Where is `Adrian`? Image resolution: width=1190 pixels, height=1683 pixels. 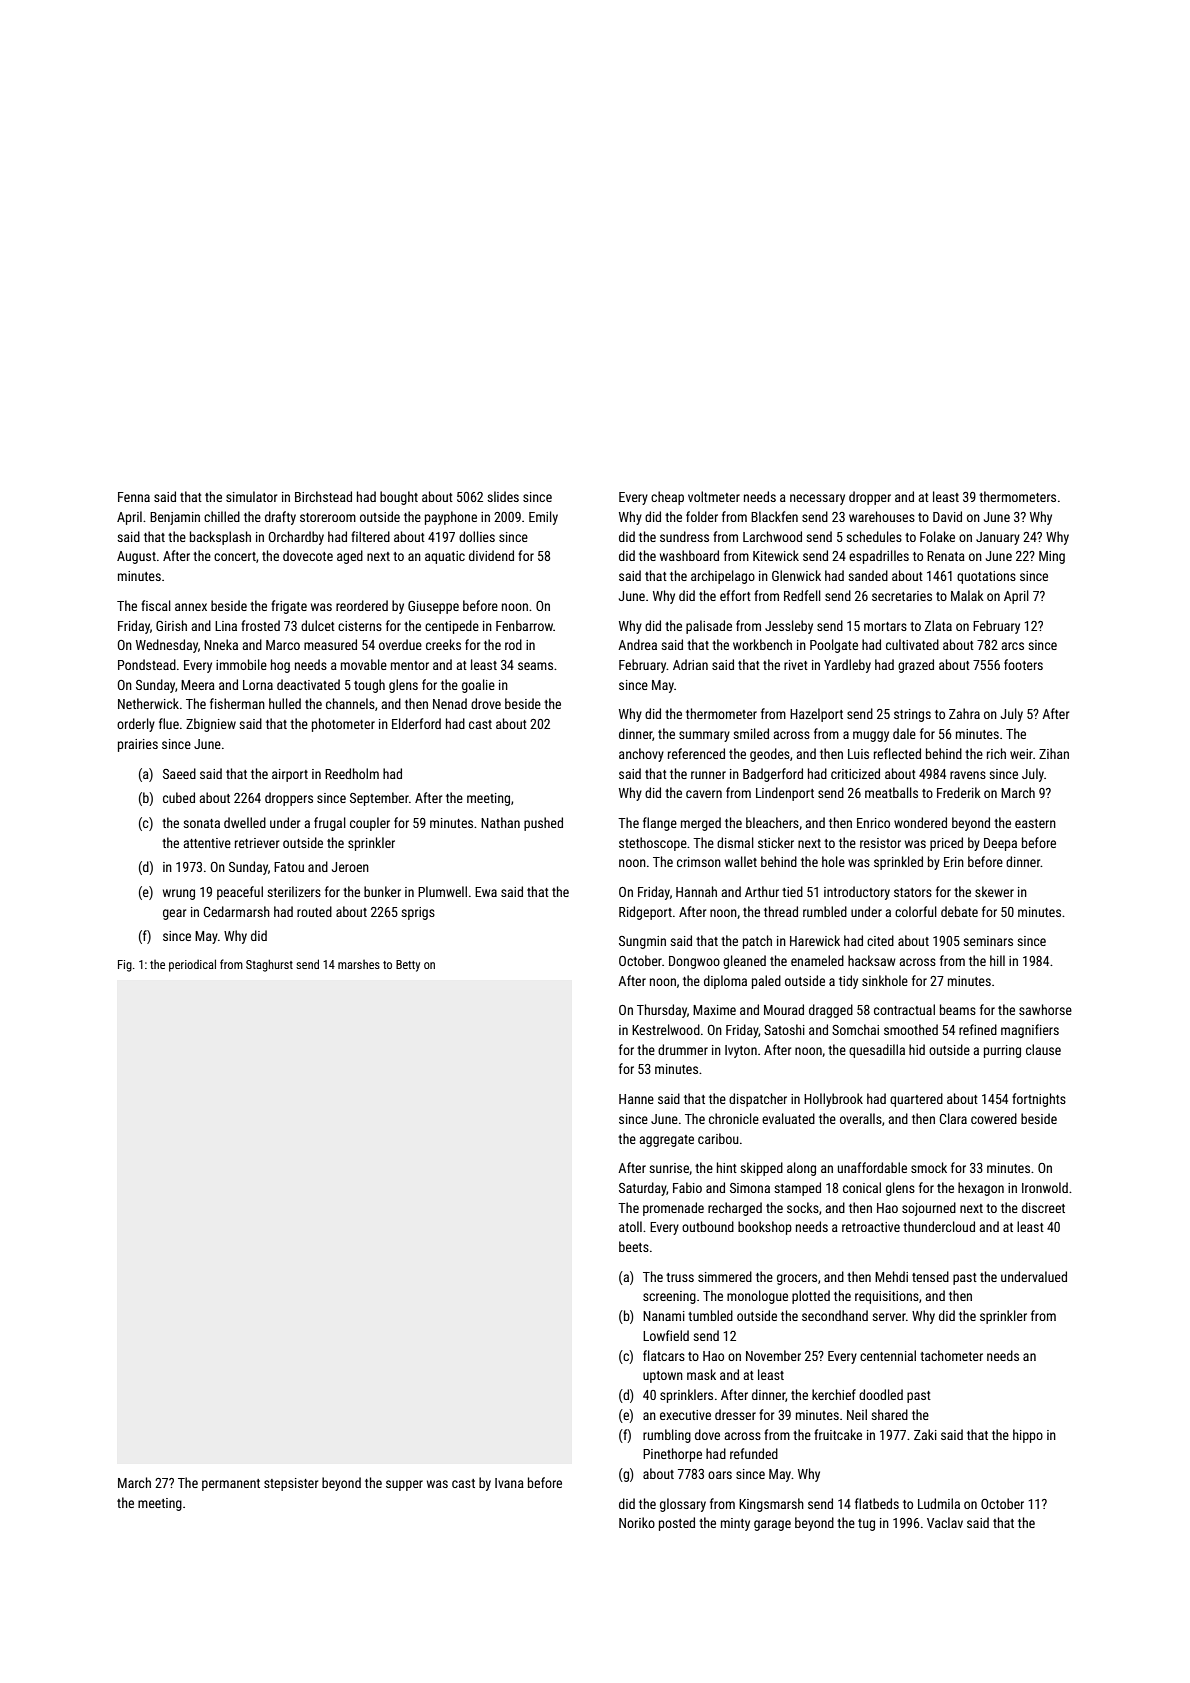 Adrian is located at coordinates (690, 664).
